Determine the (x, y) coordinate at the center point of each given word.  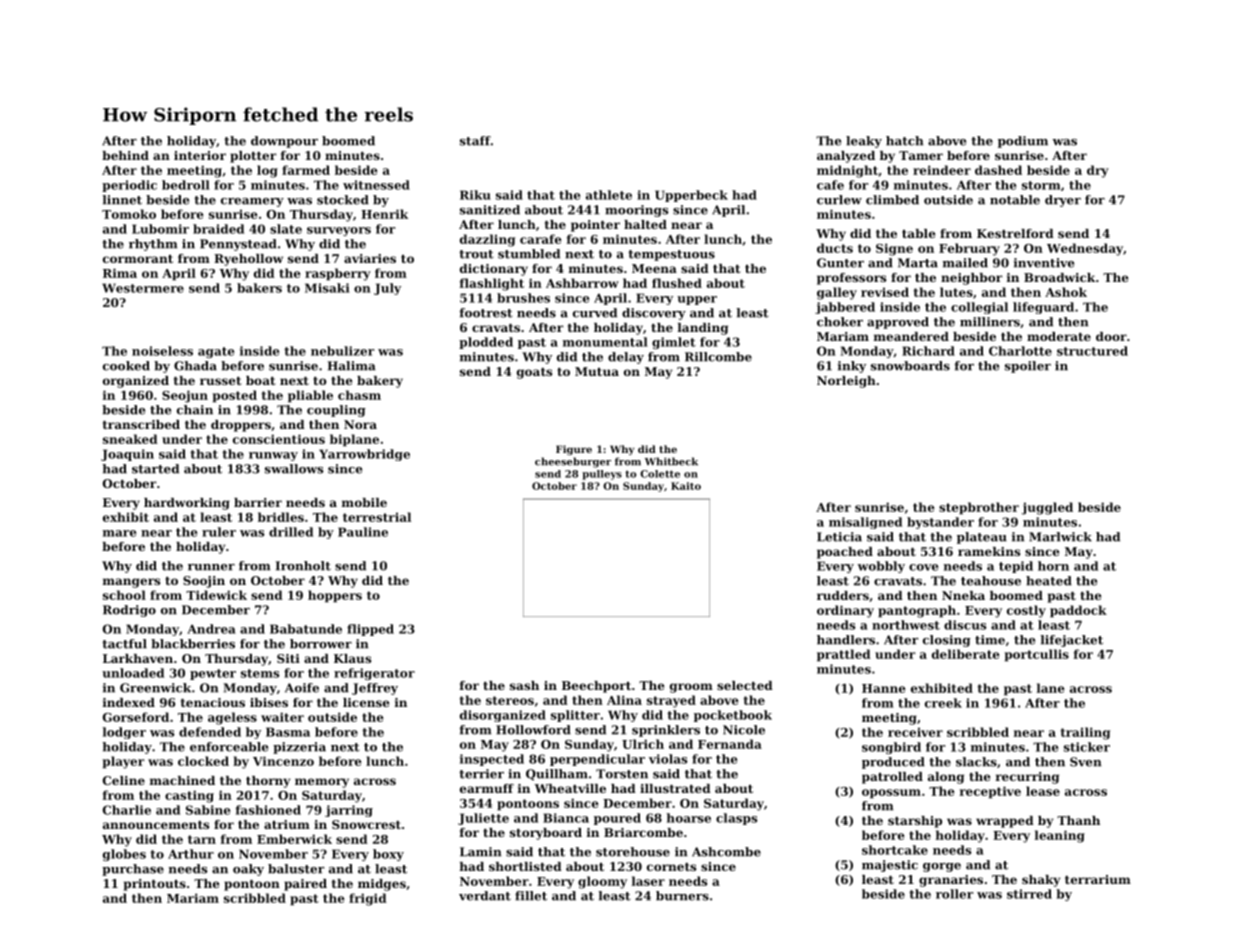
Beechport (596, 687)
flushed (677, 283)
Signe (894, 249)
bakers (259, 288)
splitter (575, 716)
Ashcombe (726, 852)
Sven (1085, 762)
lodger (124, 733)
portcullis (1037, 655)
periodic (129, 186)
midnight (847, 171)
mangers (131, 583)
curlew (839, 200)
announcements (156, 825)
